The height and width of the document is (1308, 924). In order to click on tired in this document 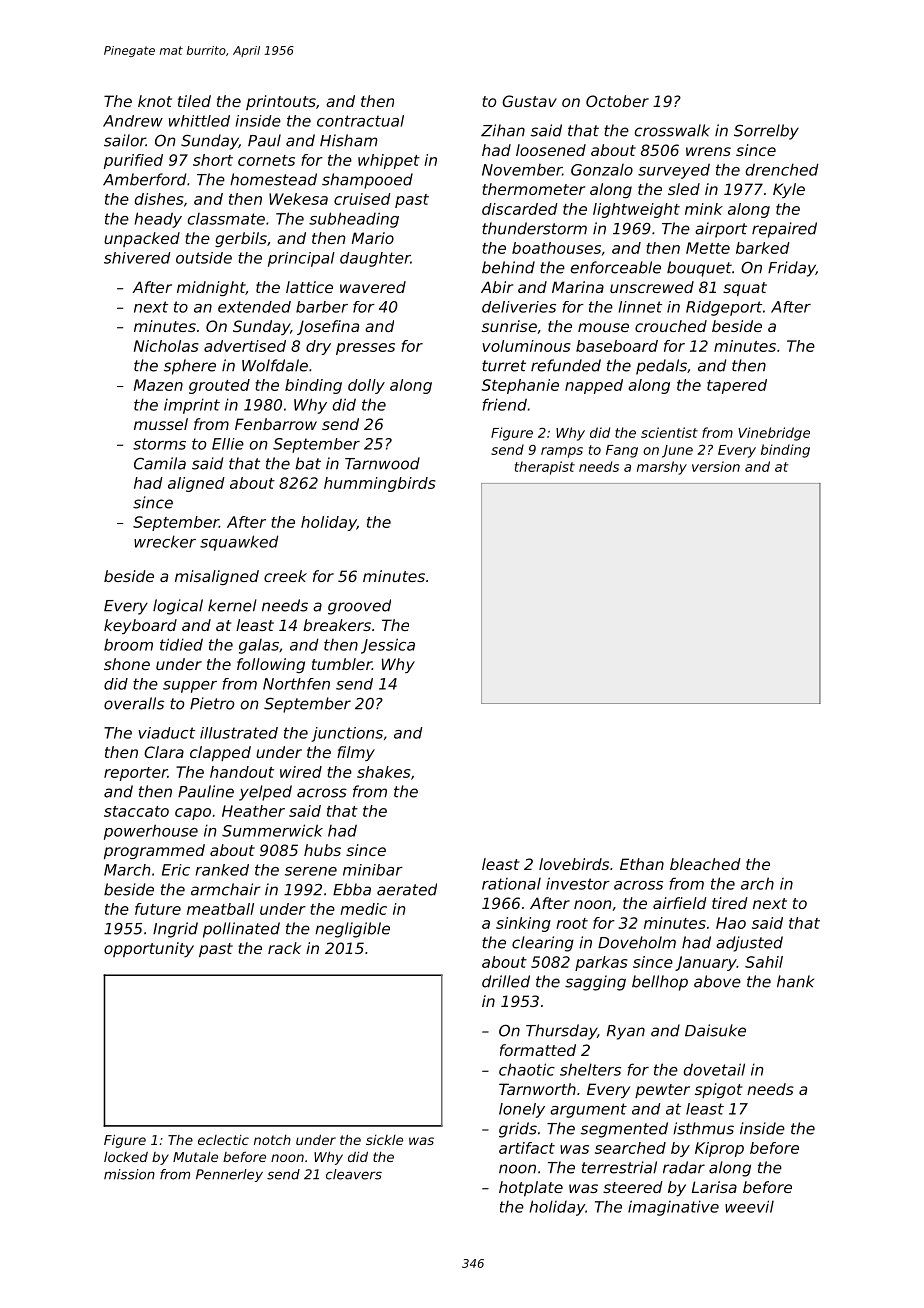, I will do `click(730, 903)`.
